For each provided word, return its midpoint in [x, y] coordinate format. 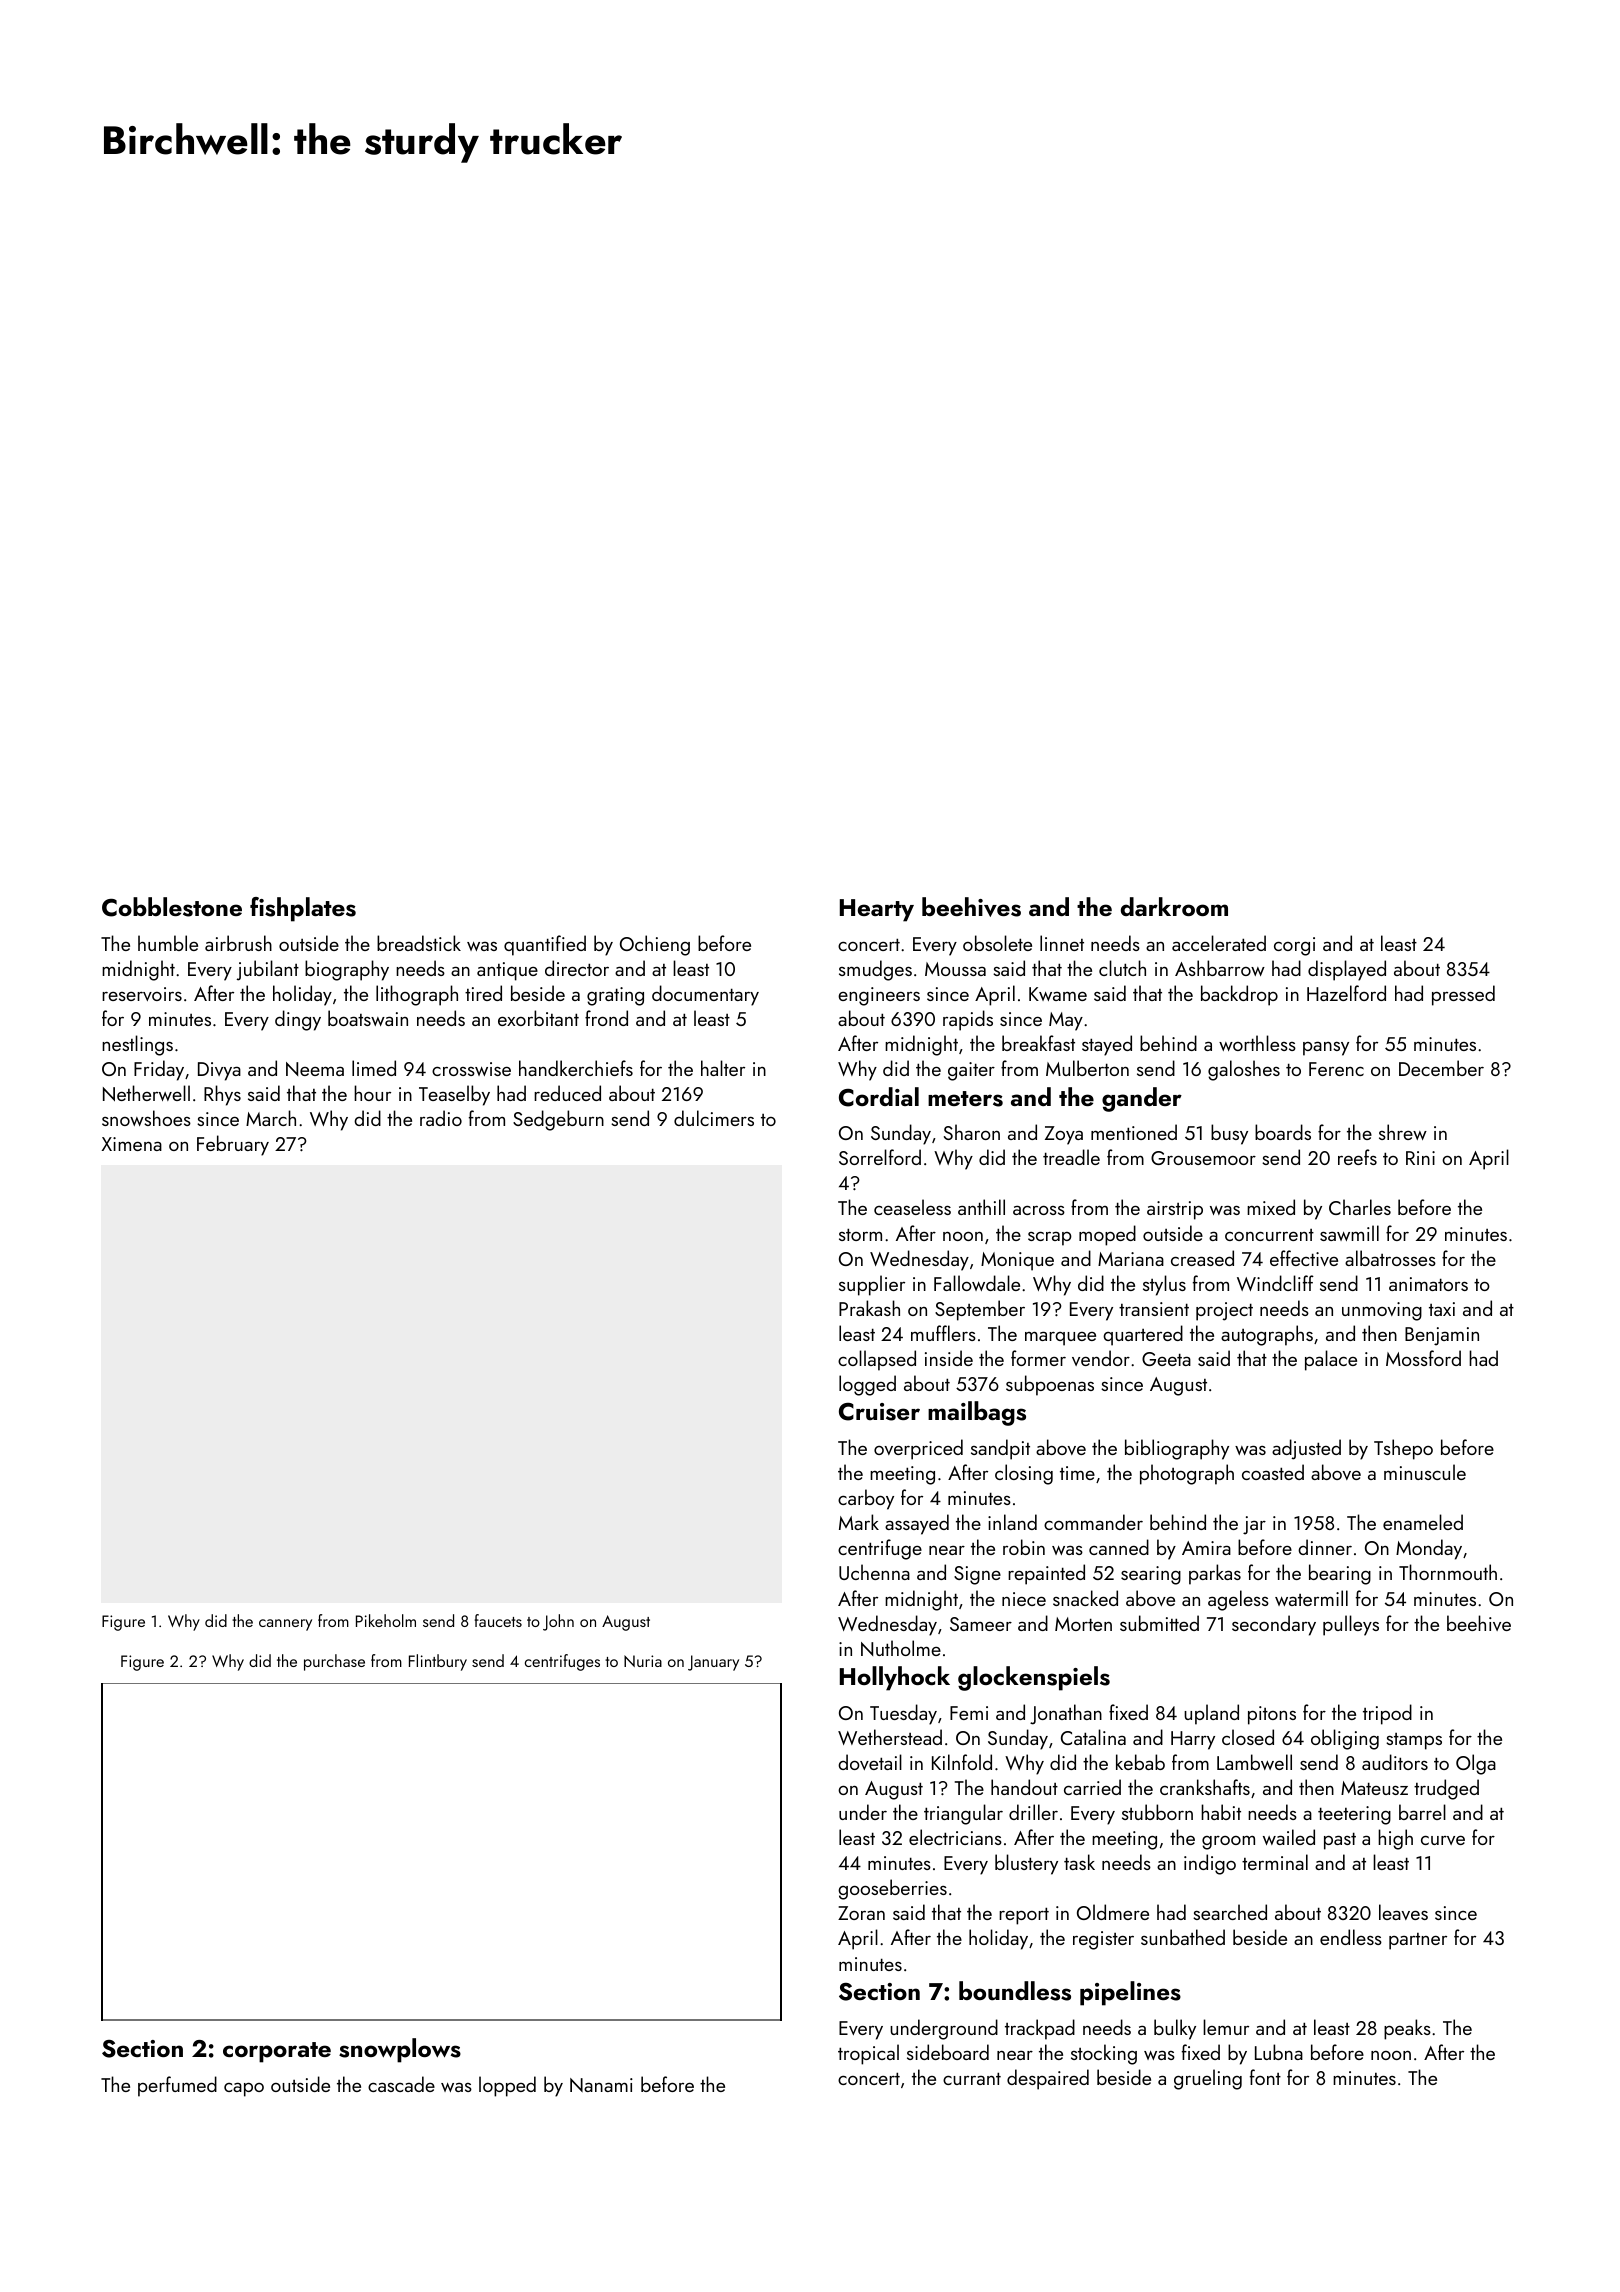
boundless [1015, 1991]
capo [244, 2089]
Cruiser [879, 1412]
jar [1254, 1525]
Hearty [877, 910]
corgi [1294, 946]
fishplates [303, 909]
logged [867, 1385]
